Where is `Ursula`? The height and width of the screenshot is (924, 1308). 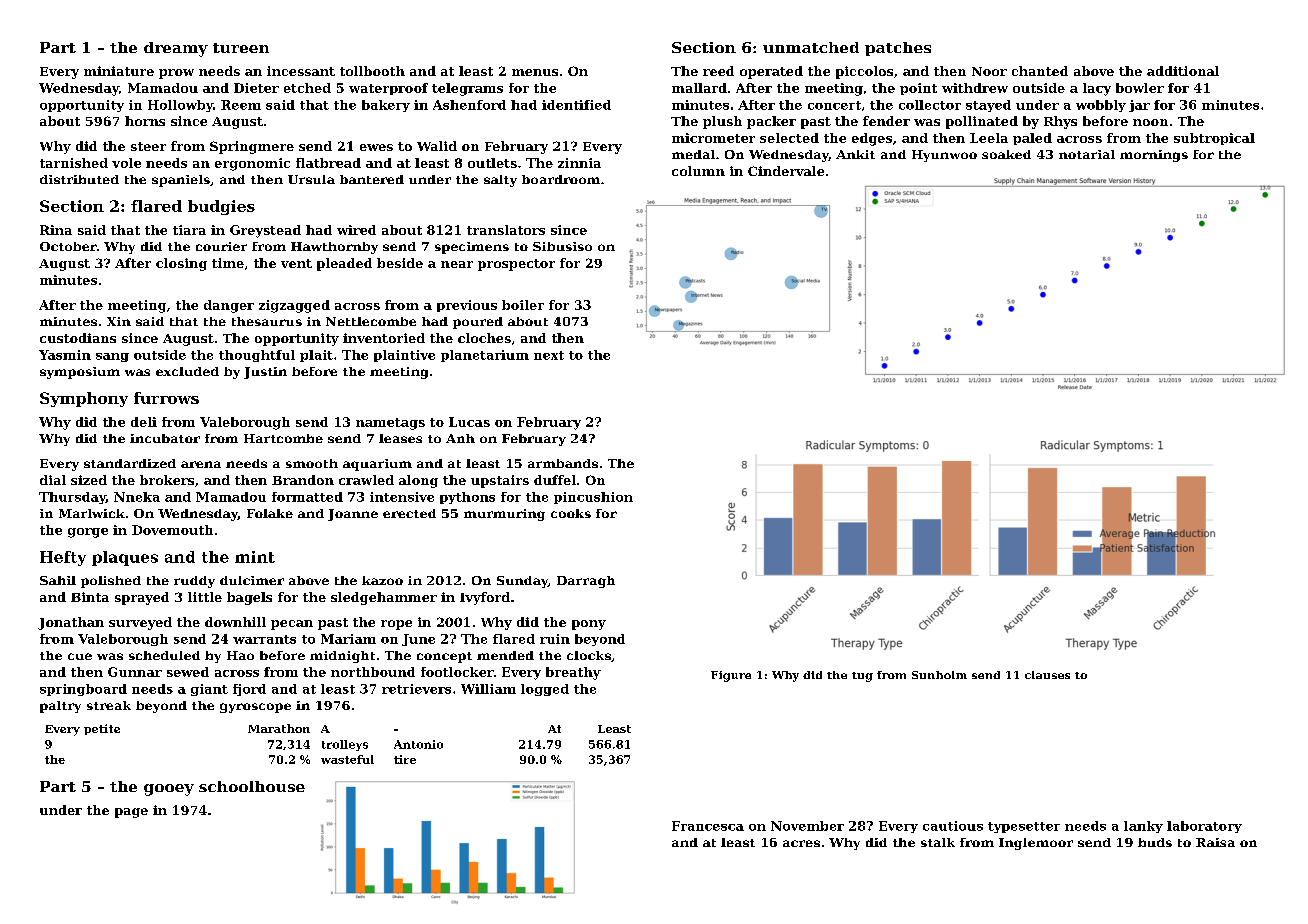
Ursula is located at coordinates (311, 179).
